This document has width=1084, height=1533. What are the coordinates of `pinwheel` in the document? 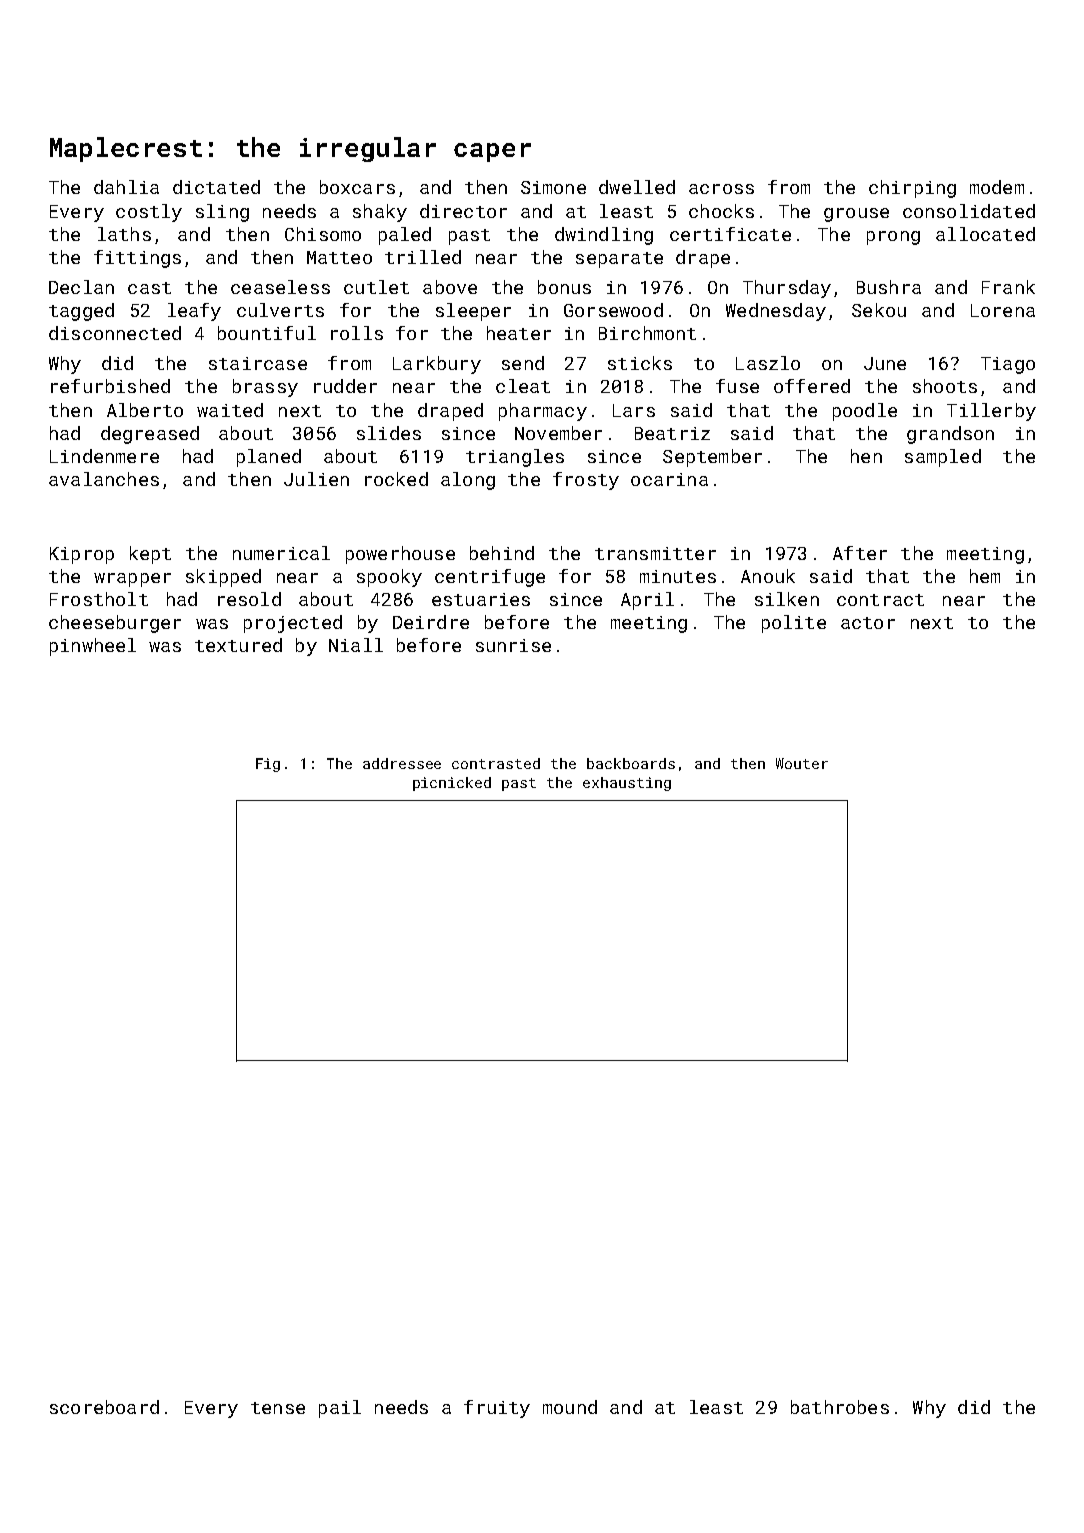 It's located at (93, 647).
